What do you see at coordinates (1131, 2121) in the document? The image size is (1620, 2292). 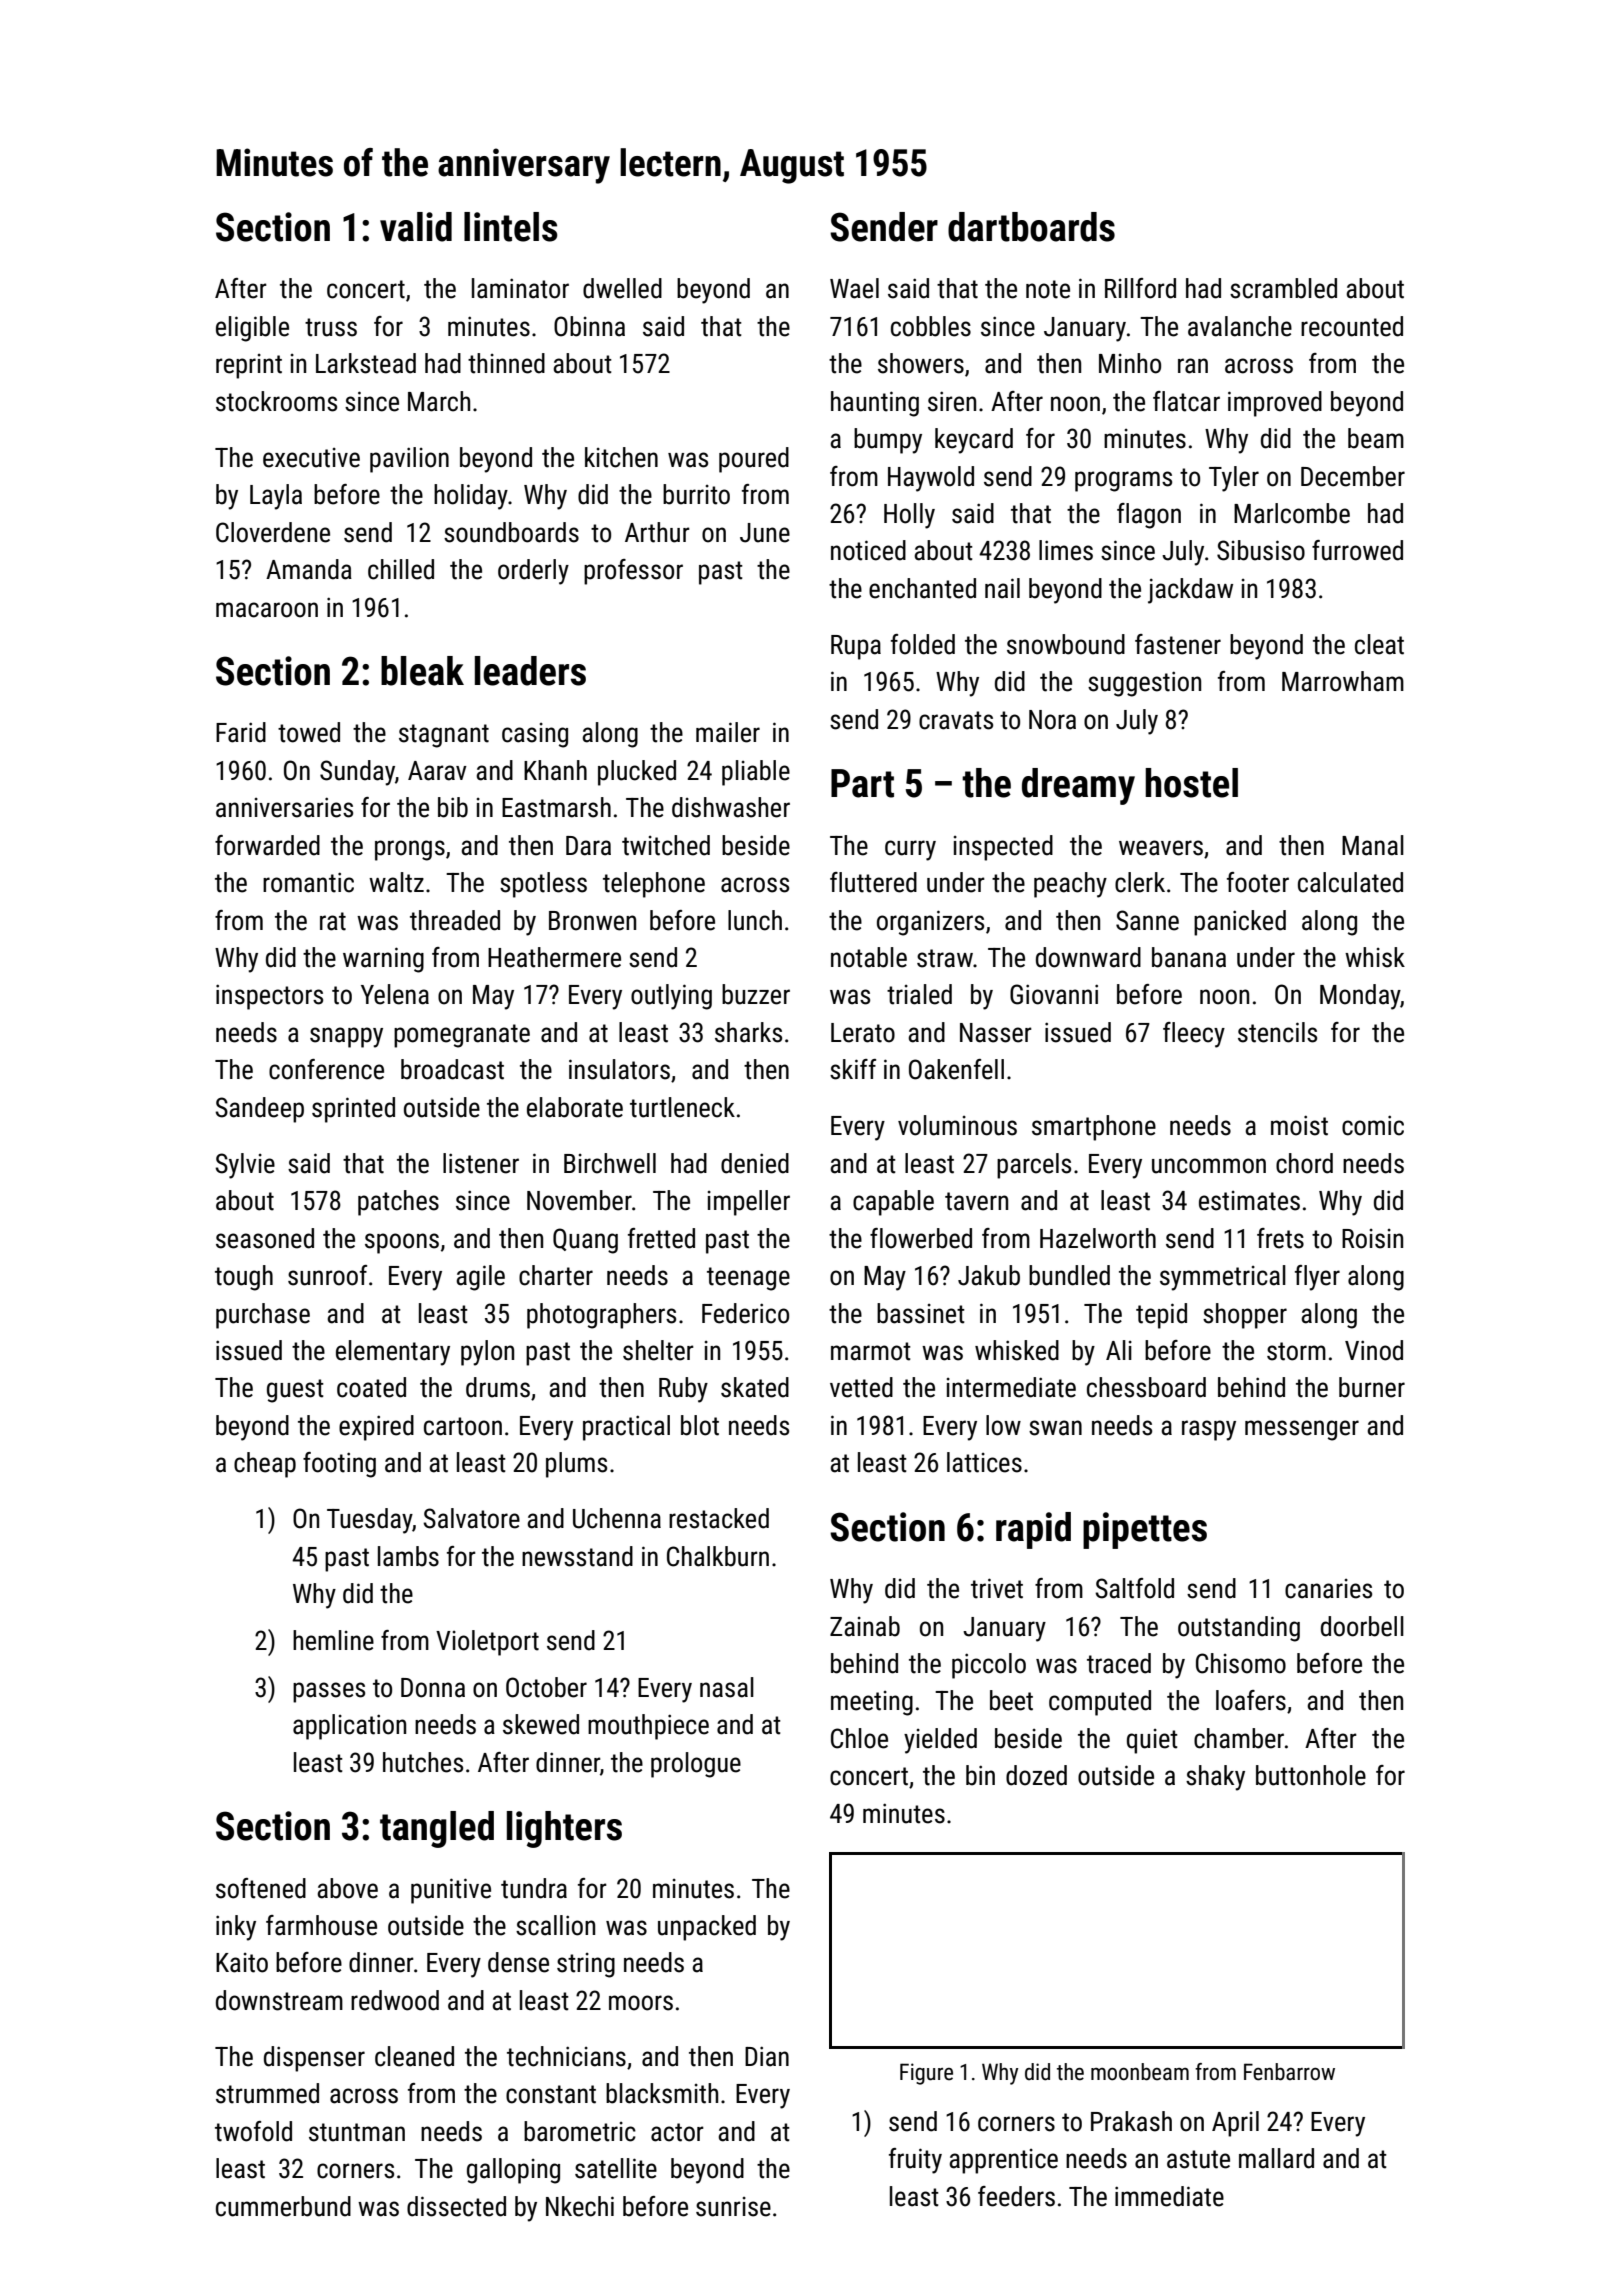 I see `Prakash` at bounding box center [1131, 2121].
